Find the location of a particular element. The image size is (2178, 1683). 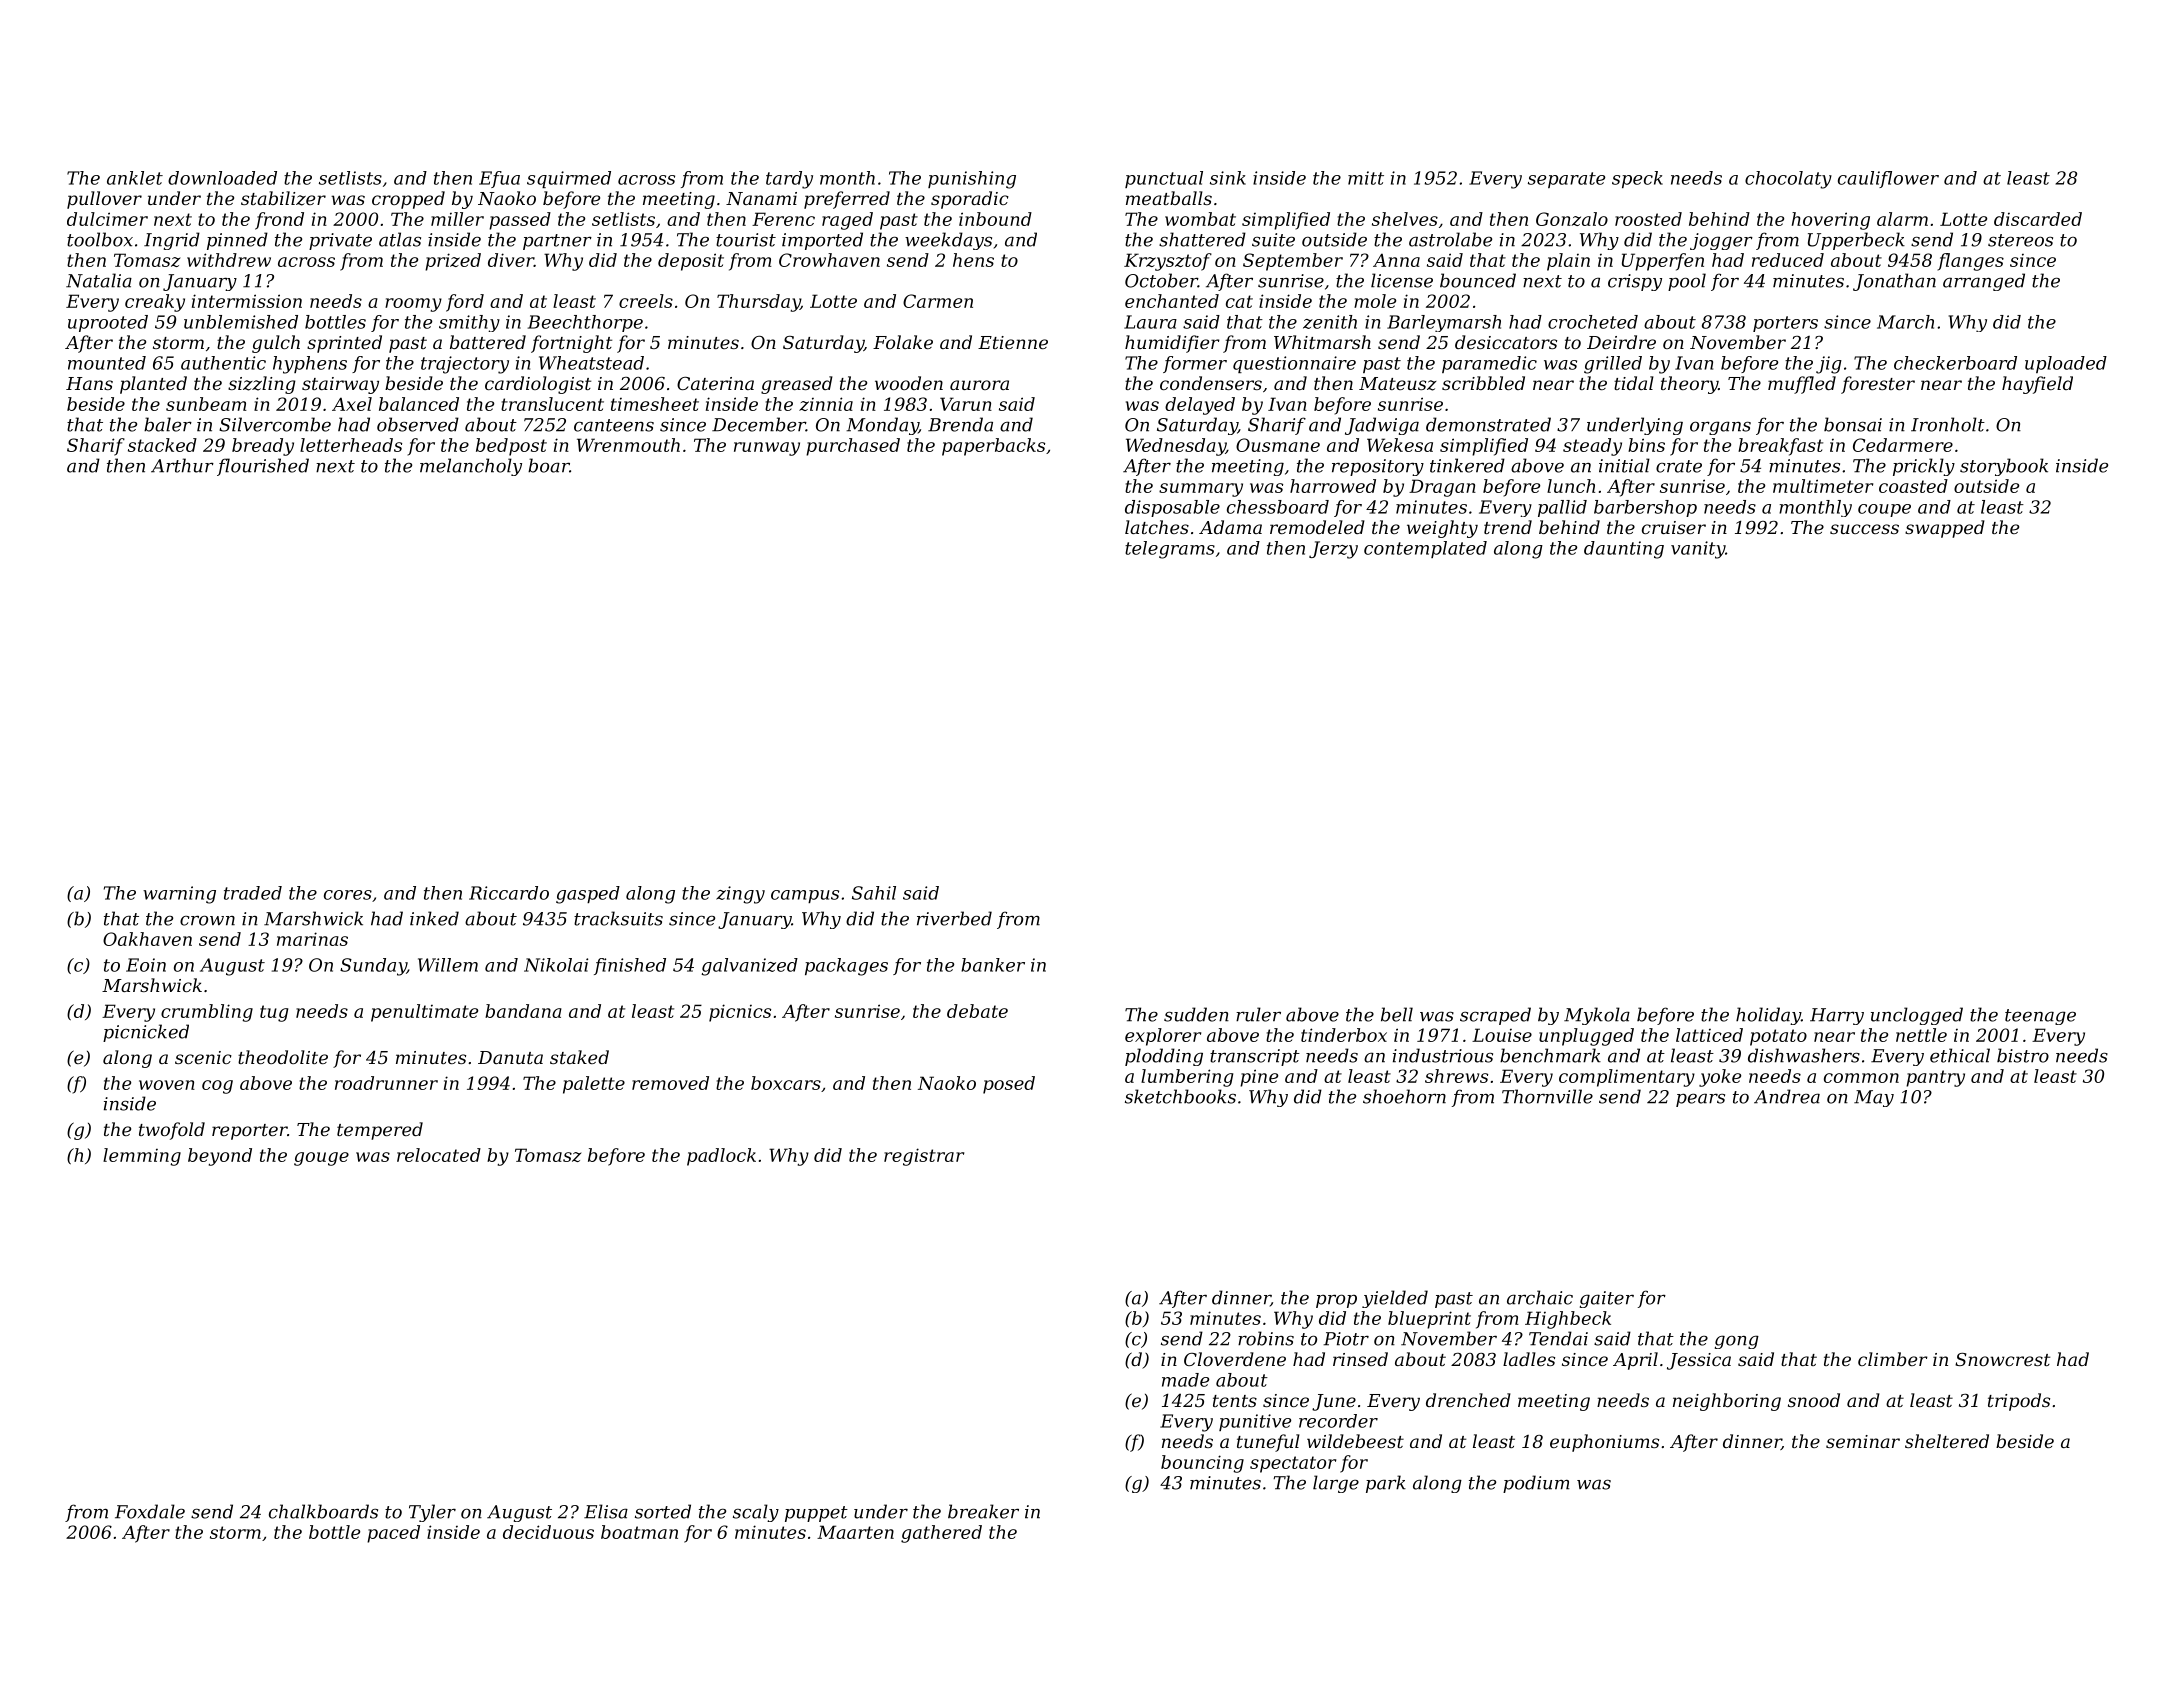

Tyler is located at coordinates (432, 1513).
